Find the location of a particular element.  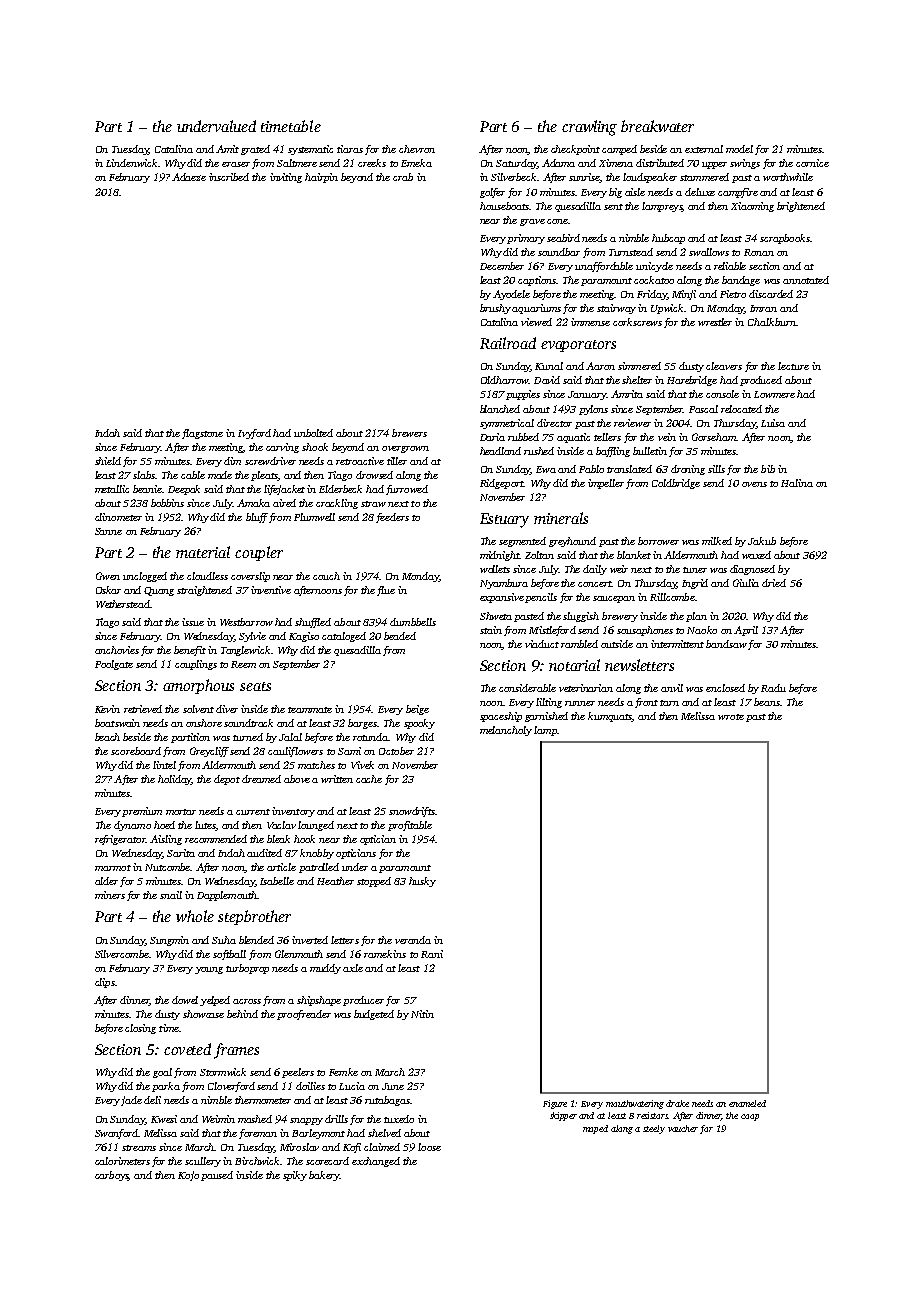

bobbins is located at coordinates (167, 503).
